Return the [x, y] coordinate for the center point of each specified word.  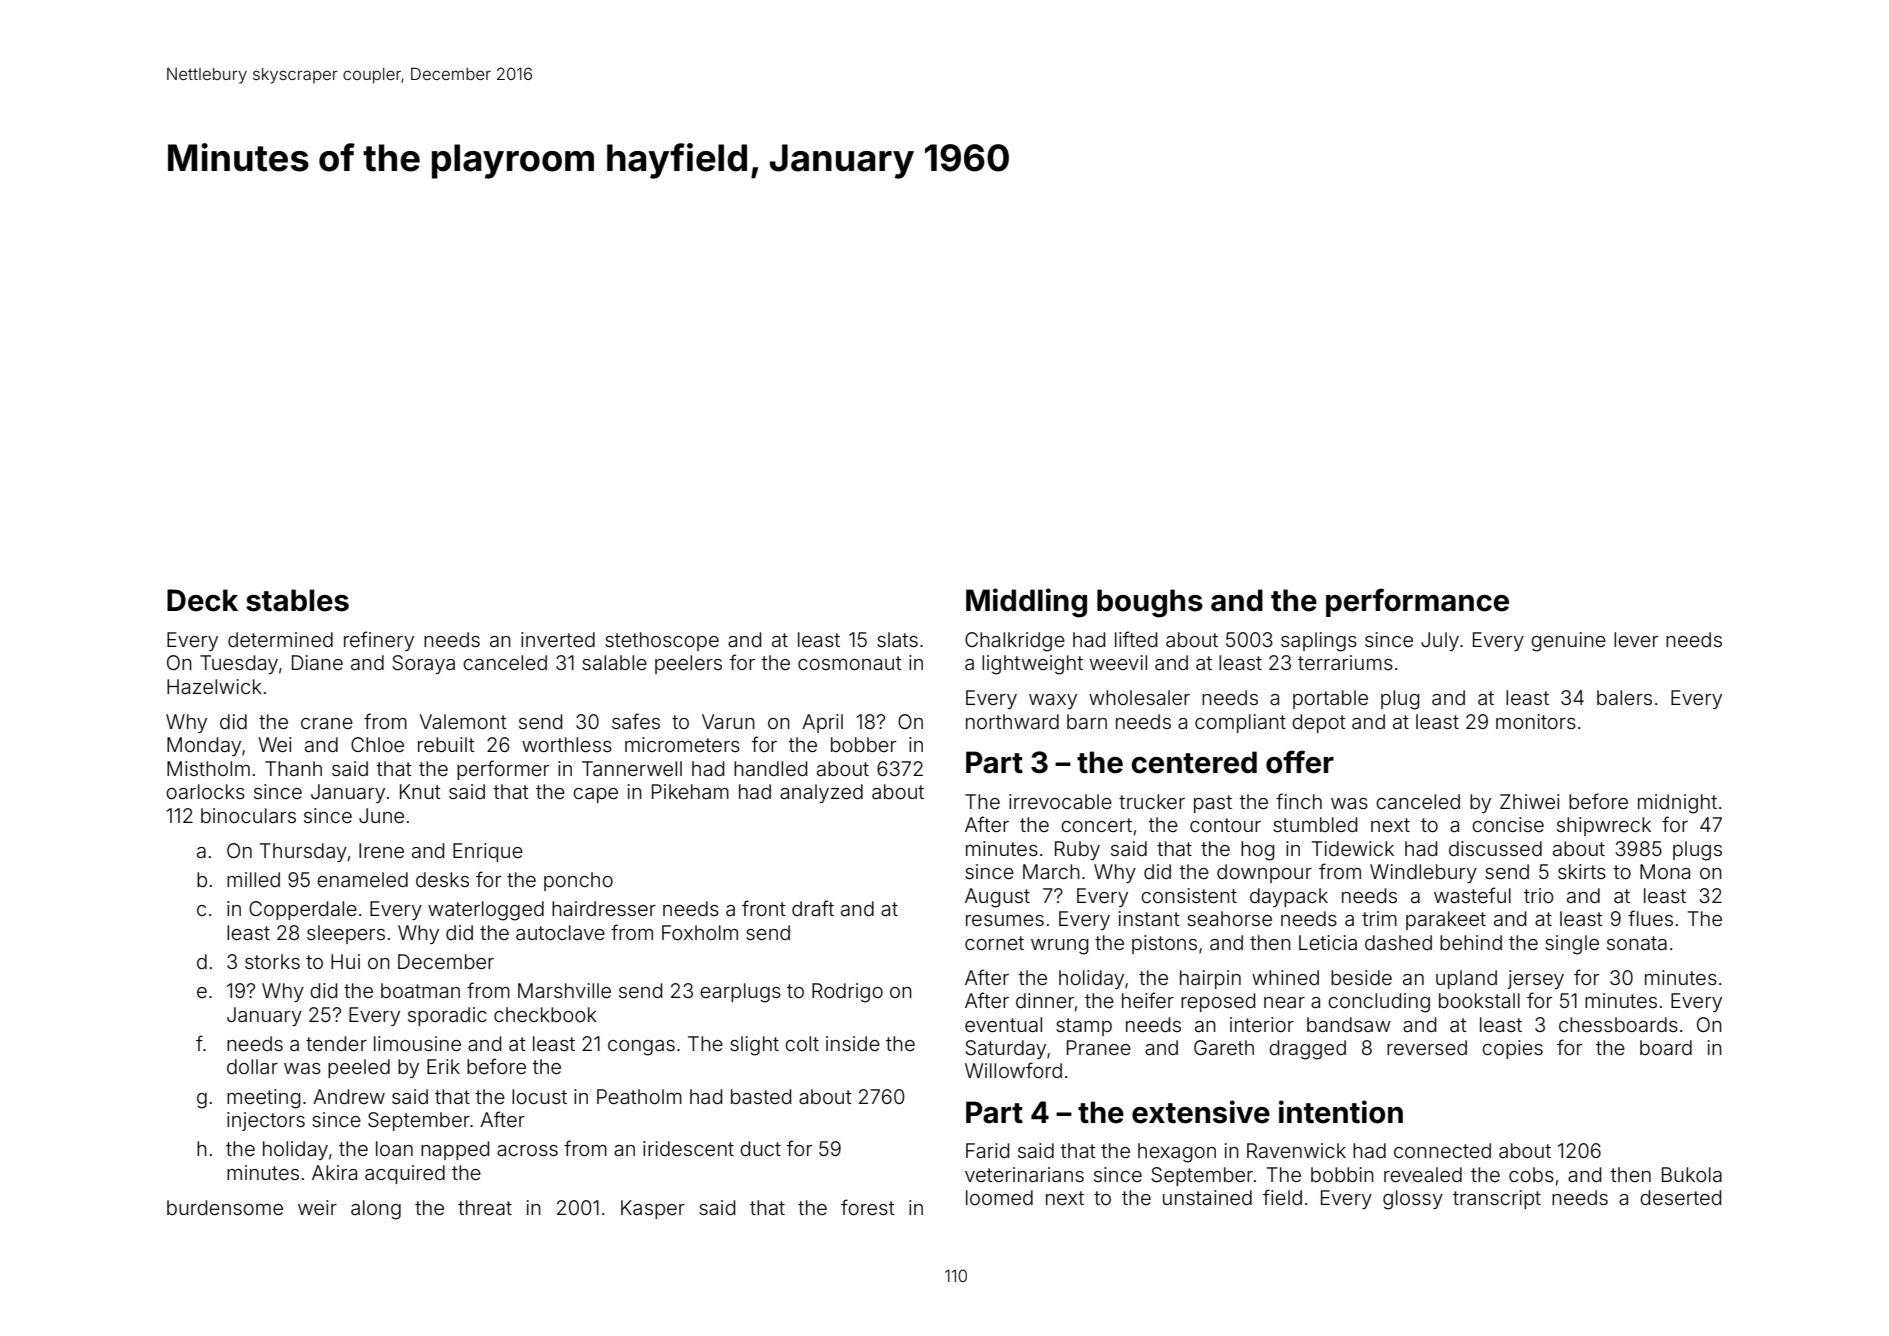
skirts [1582, 871]
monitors [1536, 721]
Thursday [303, 852]
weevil [1118, 662]
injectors [266, 1121]
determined [280, 639]
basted [761, 1096]
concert [1096, 825]
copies [1512, 1049]
